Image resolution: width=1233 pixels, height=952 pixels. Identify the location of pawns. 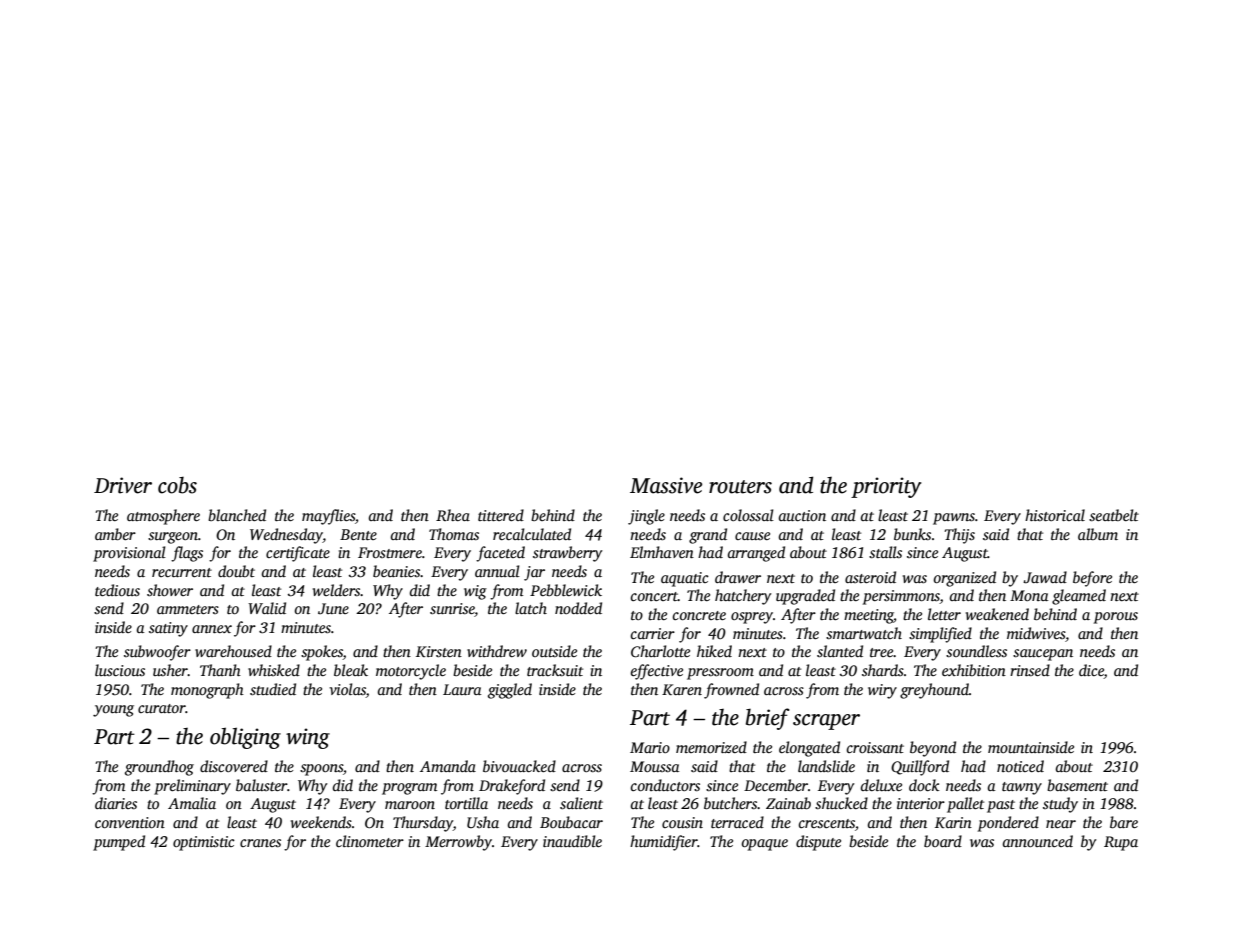
(954, 519).
